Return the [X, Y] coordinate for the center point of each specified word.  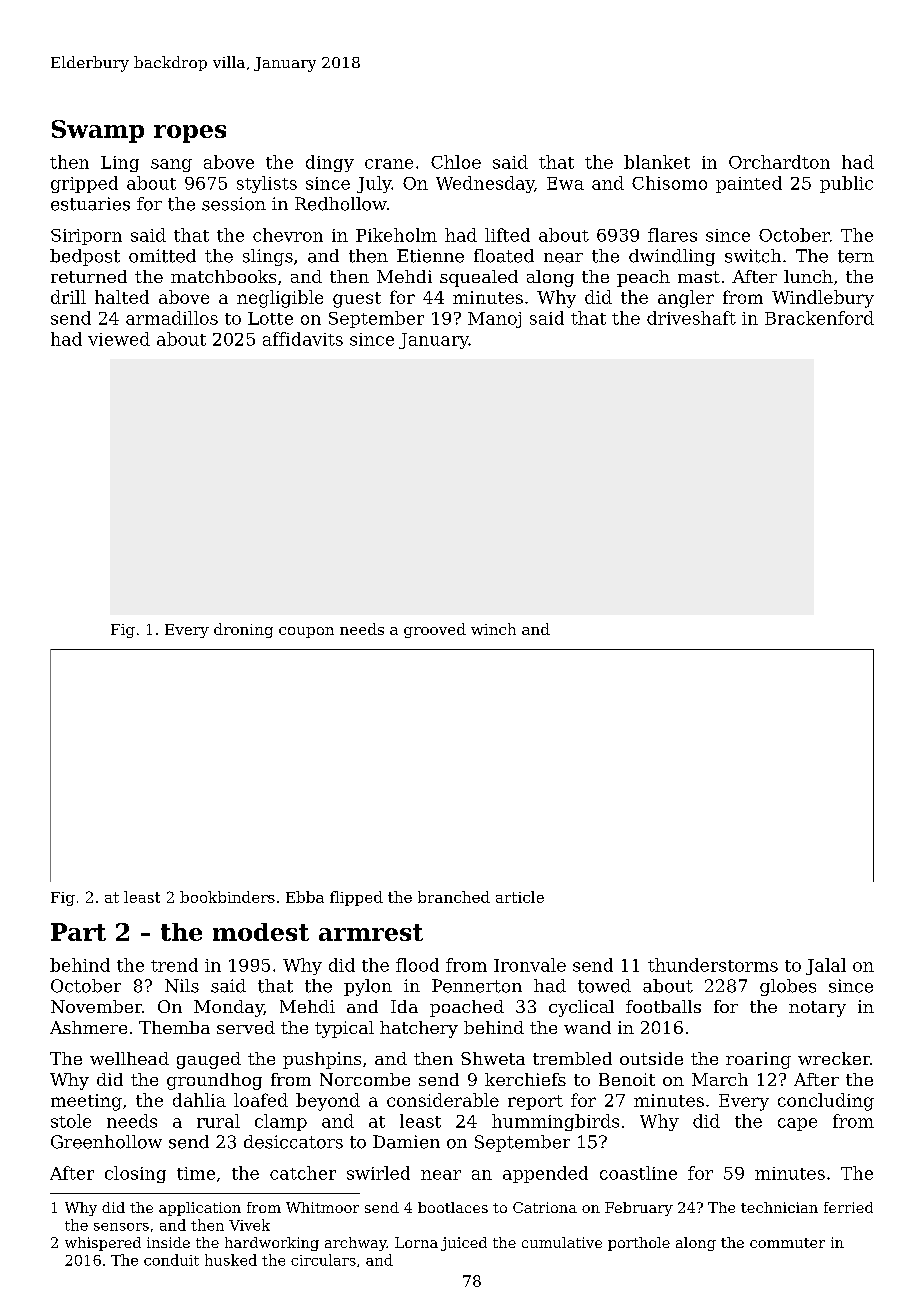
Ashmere [88, 1027]
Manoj [494, 320]
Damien [406, 1142]
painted [749, 184]
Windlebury [823, 299]
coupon [306, 632]
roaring [758, 1060]
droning [243, 630]
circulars [323, 1260]
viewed [119, 339]
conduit [171, 1260]
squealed [479, 278]
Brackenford [819, 318]
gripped [84, 184]
